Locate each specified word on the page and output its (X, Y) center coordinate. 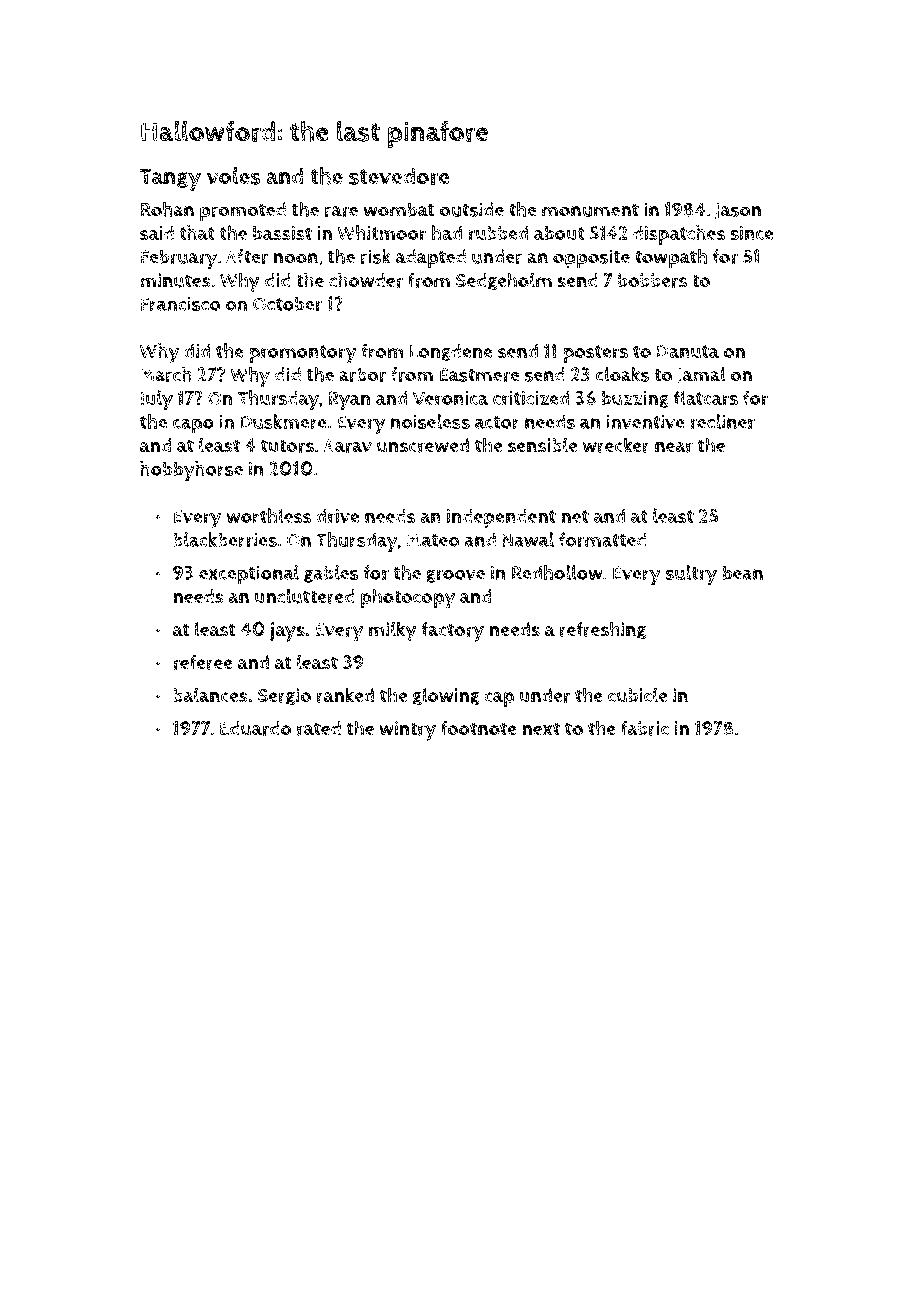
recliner (722, 421)
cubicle (637, 695)
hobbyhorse (191, 471)
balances (210, 695)
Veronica (450, 398)
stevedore (399, 176)
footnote (479, 728)
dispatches (679, 235)
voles (234, 176)
